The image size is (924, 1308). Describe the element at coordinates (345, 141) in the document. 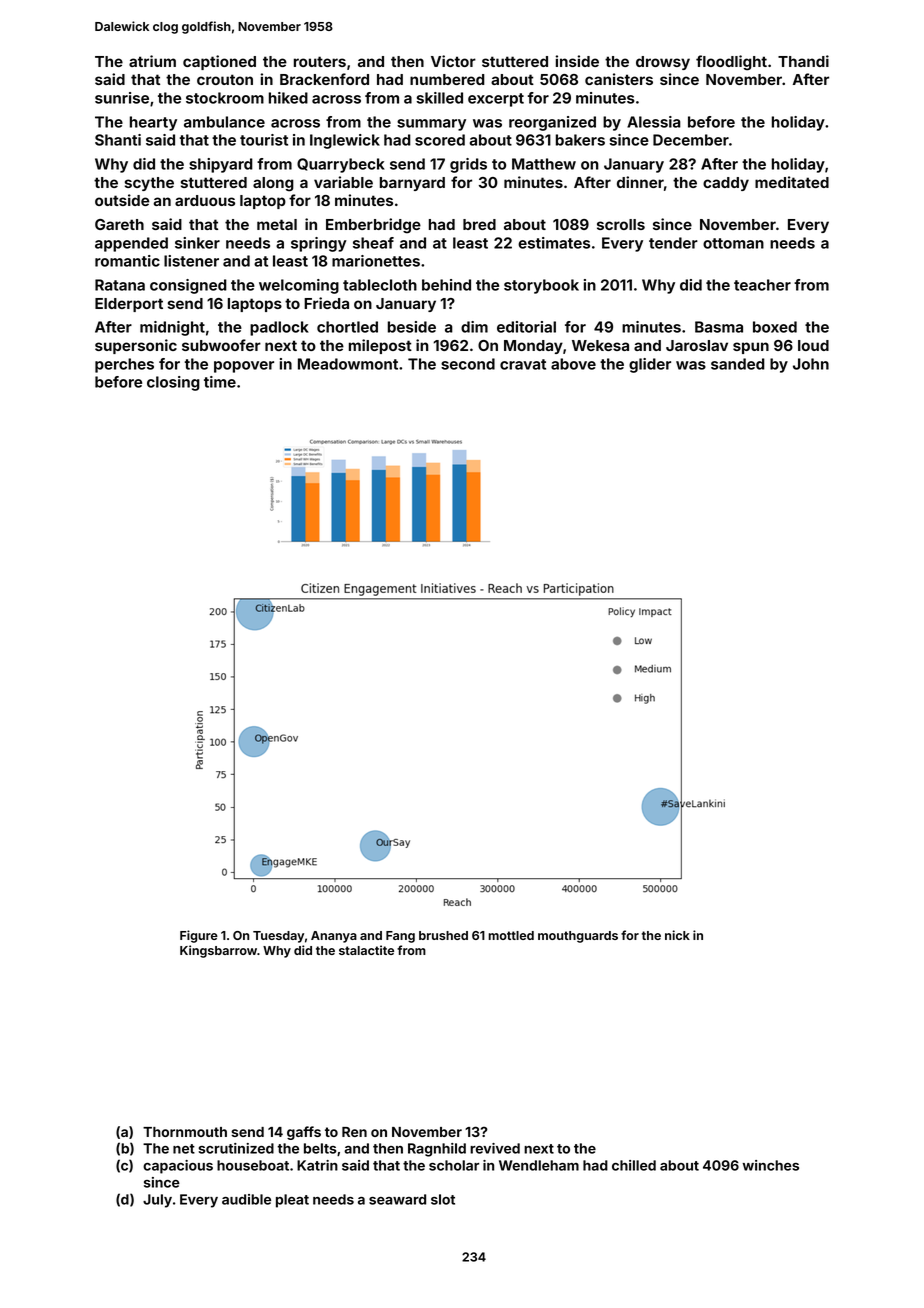

I see `Inglewick` at that location.
